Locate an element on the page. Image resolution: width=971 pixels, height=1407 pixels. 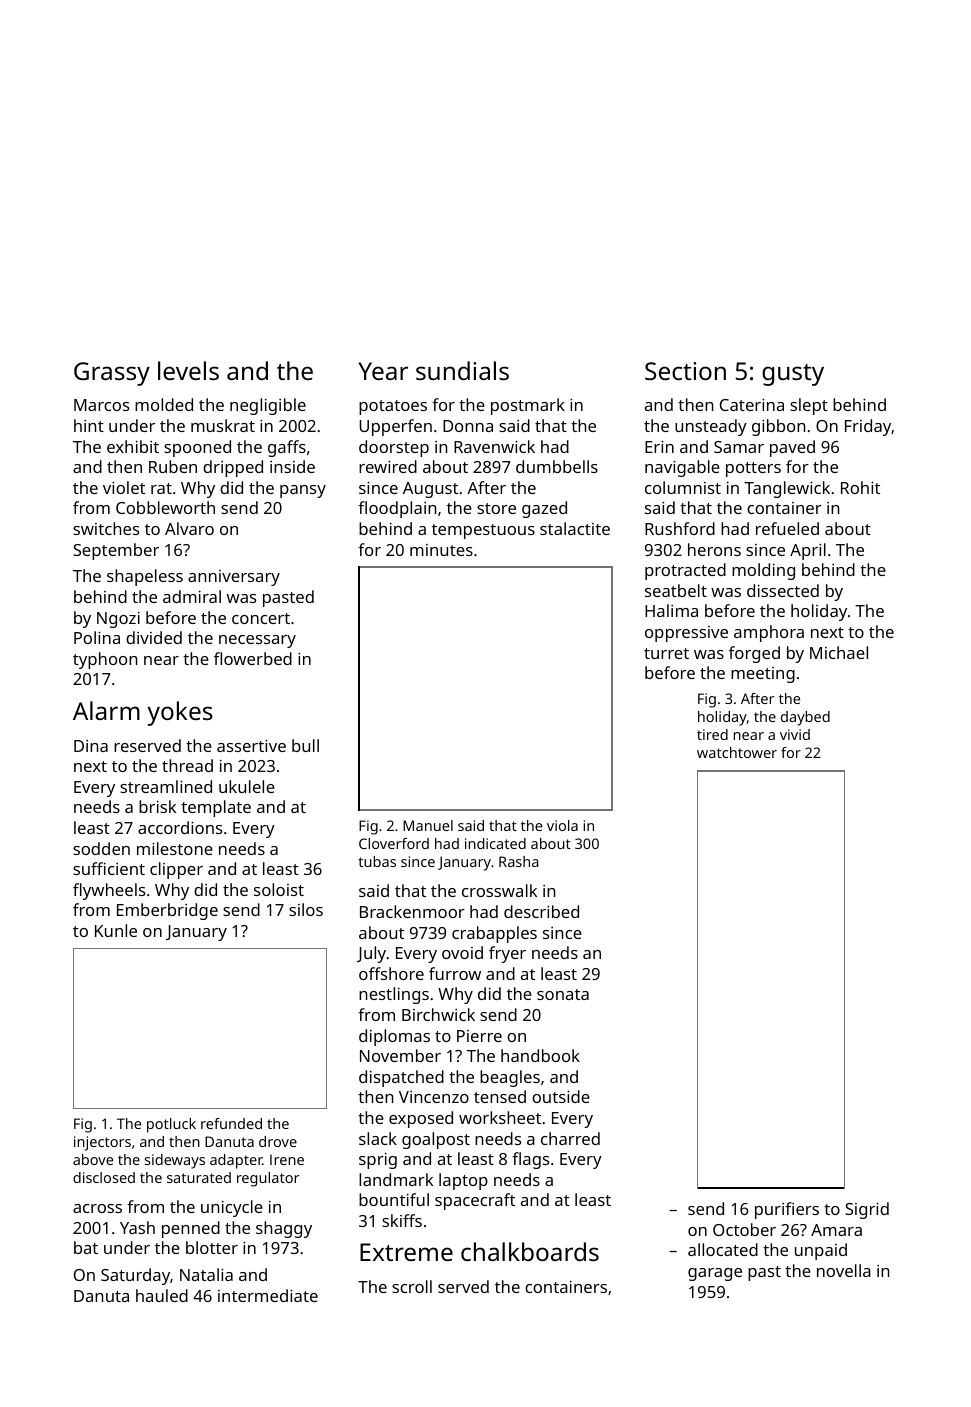
Extreme is located at coordinates (406, 1252).
